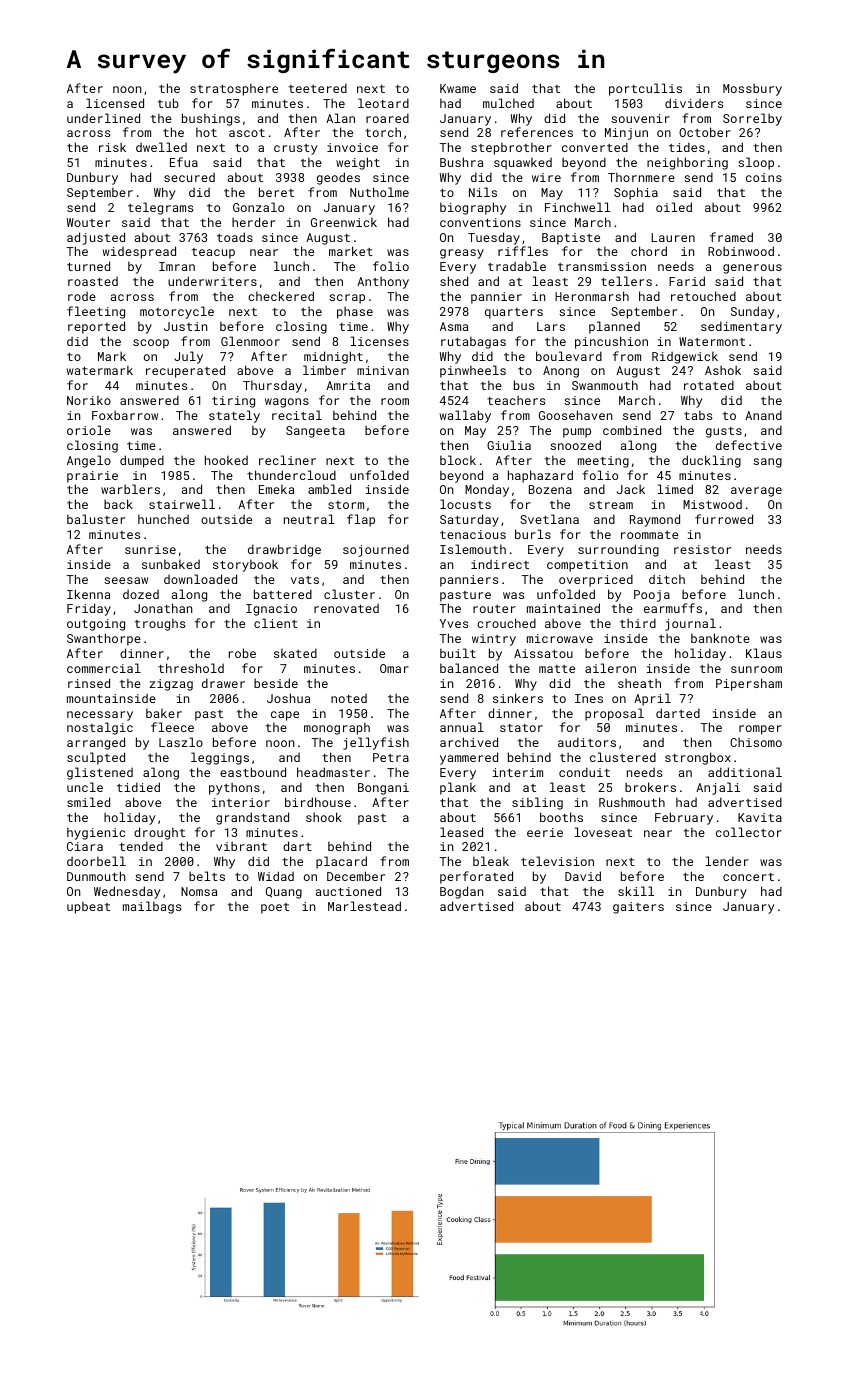  Describe the element at coordinates (724, 519) in the document. I see `furrowed` at that location.
